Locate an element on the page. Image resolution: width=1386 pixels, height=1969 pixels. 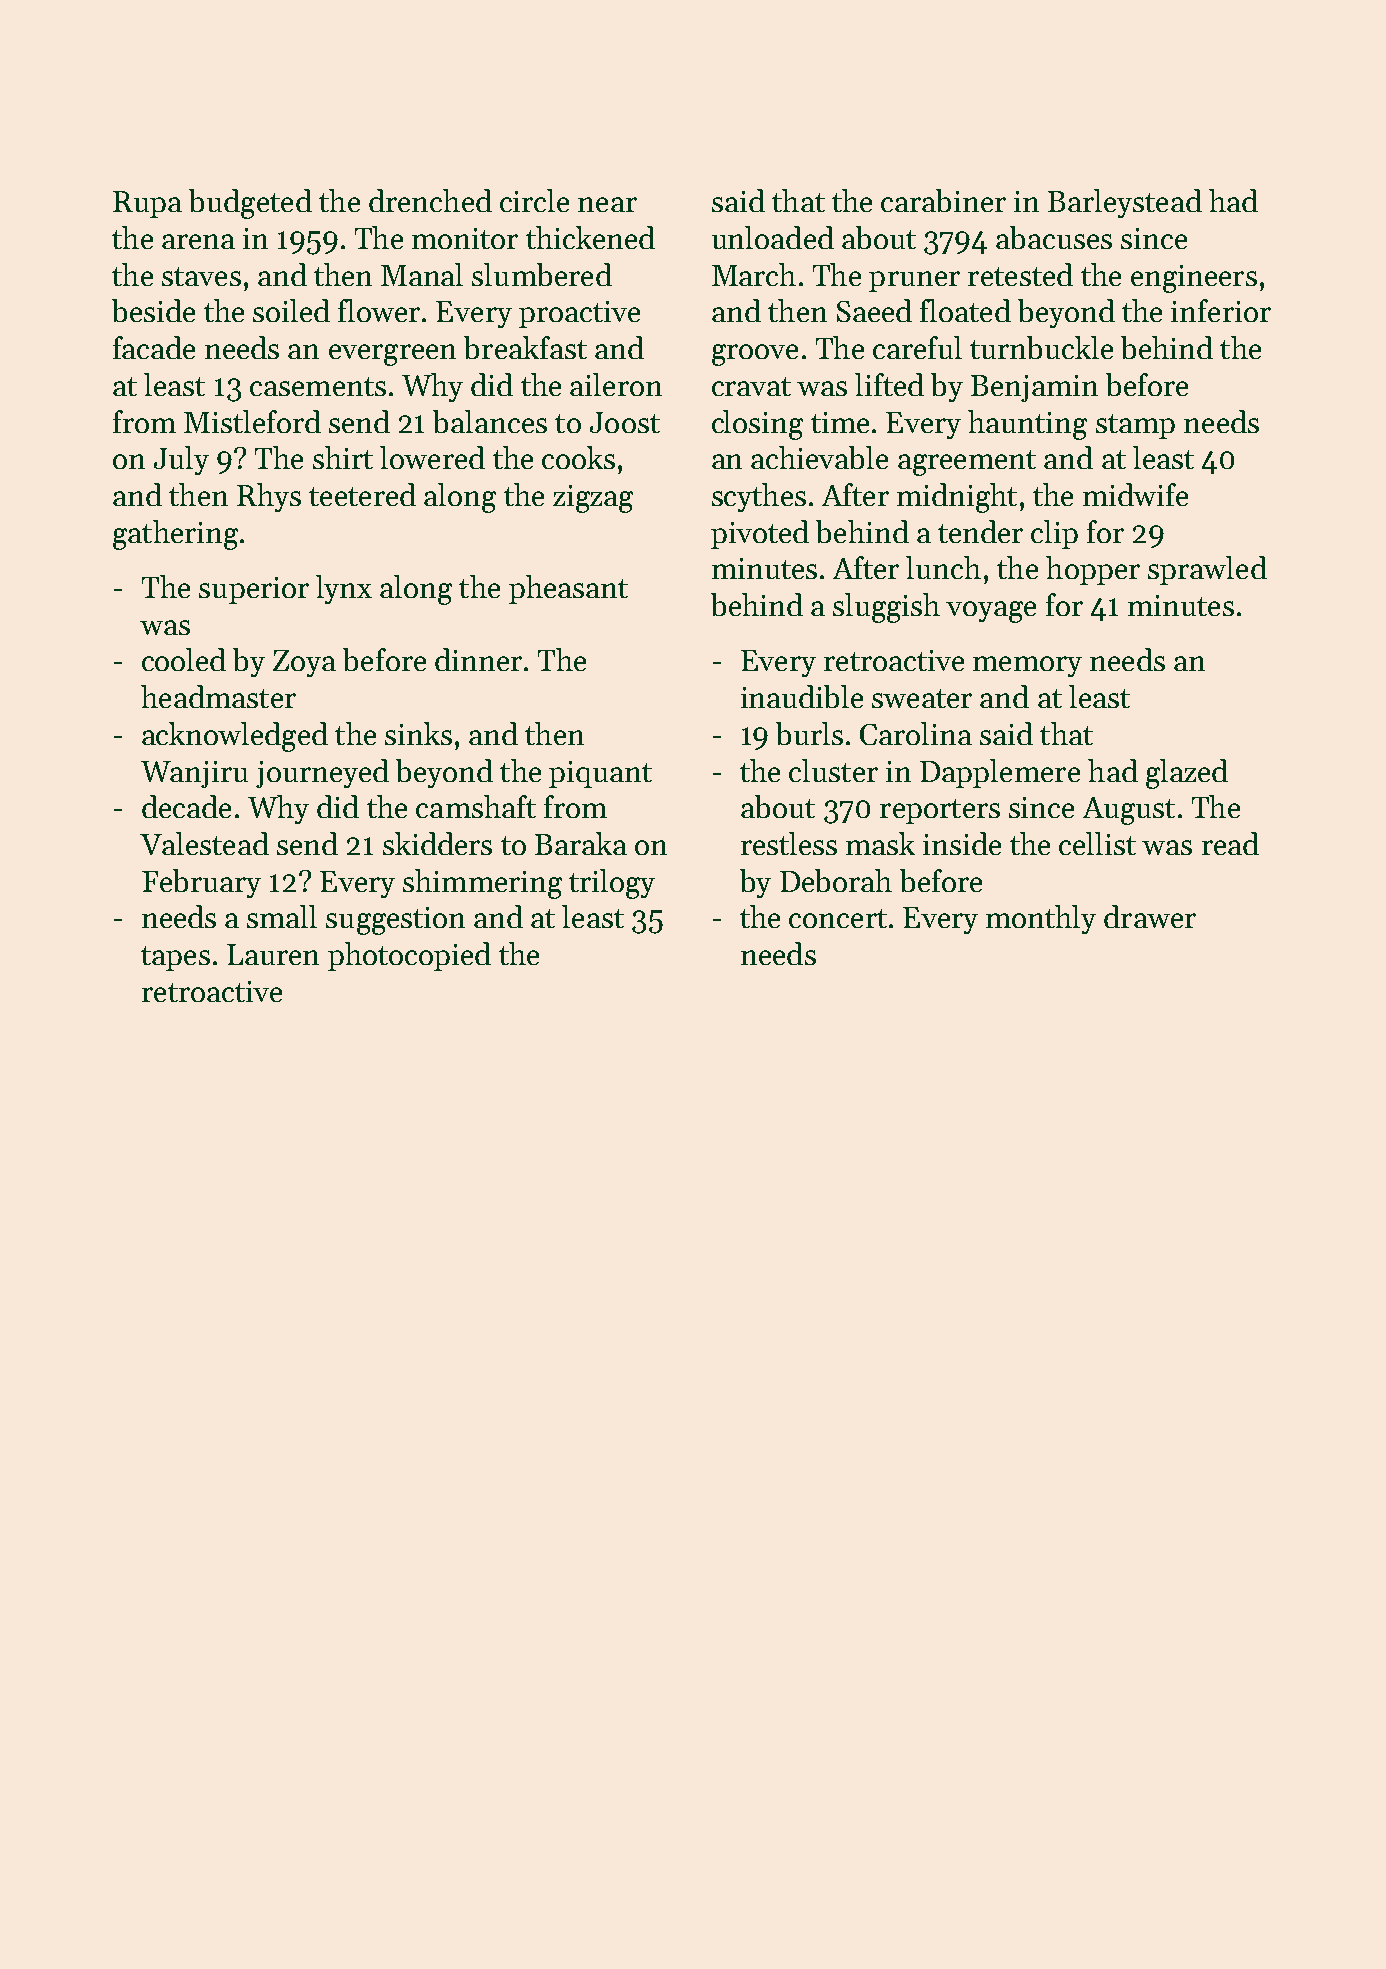
haunting is located at coordinates (1027, 425).
